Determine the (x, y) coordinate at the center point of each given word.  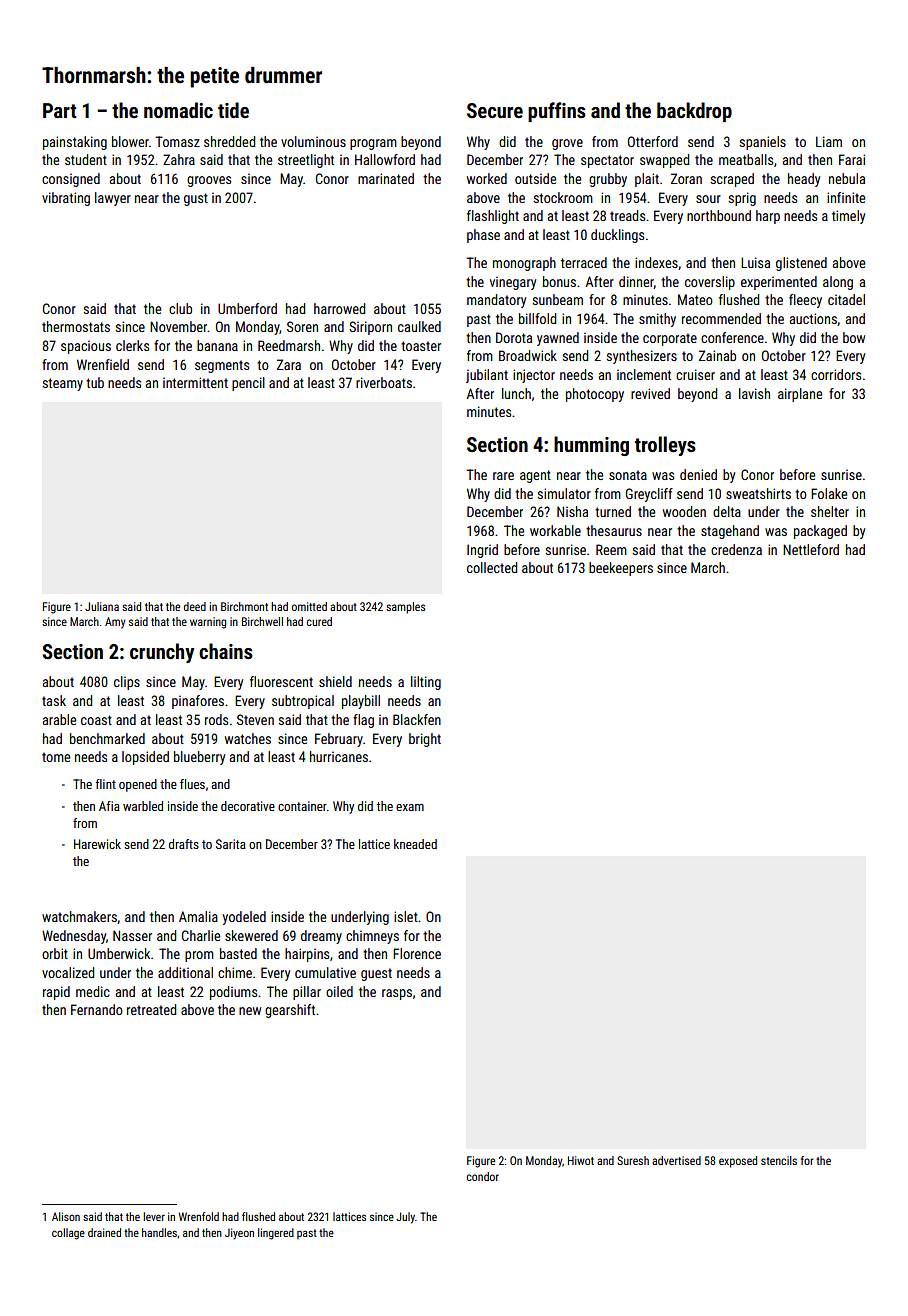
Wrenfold (199, 1216)
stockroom (563, 197)
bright (425, 740)
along (838, 283)
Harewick (97, 844)
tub (95, 382)
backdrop (694, 112)
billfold (537, 318)
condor (483, 1176)
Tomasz (178, 141)
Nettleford (811, 549)
